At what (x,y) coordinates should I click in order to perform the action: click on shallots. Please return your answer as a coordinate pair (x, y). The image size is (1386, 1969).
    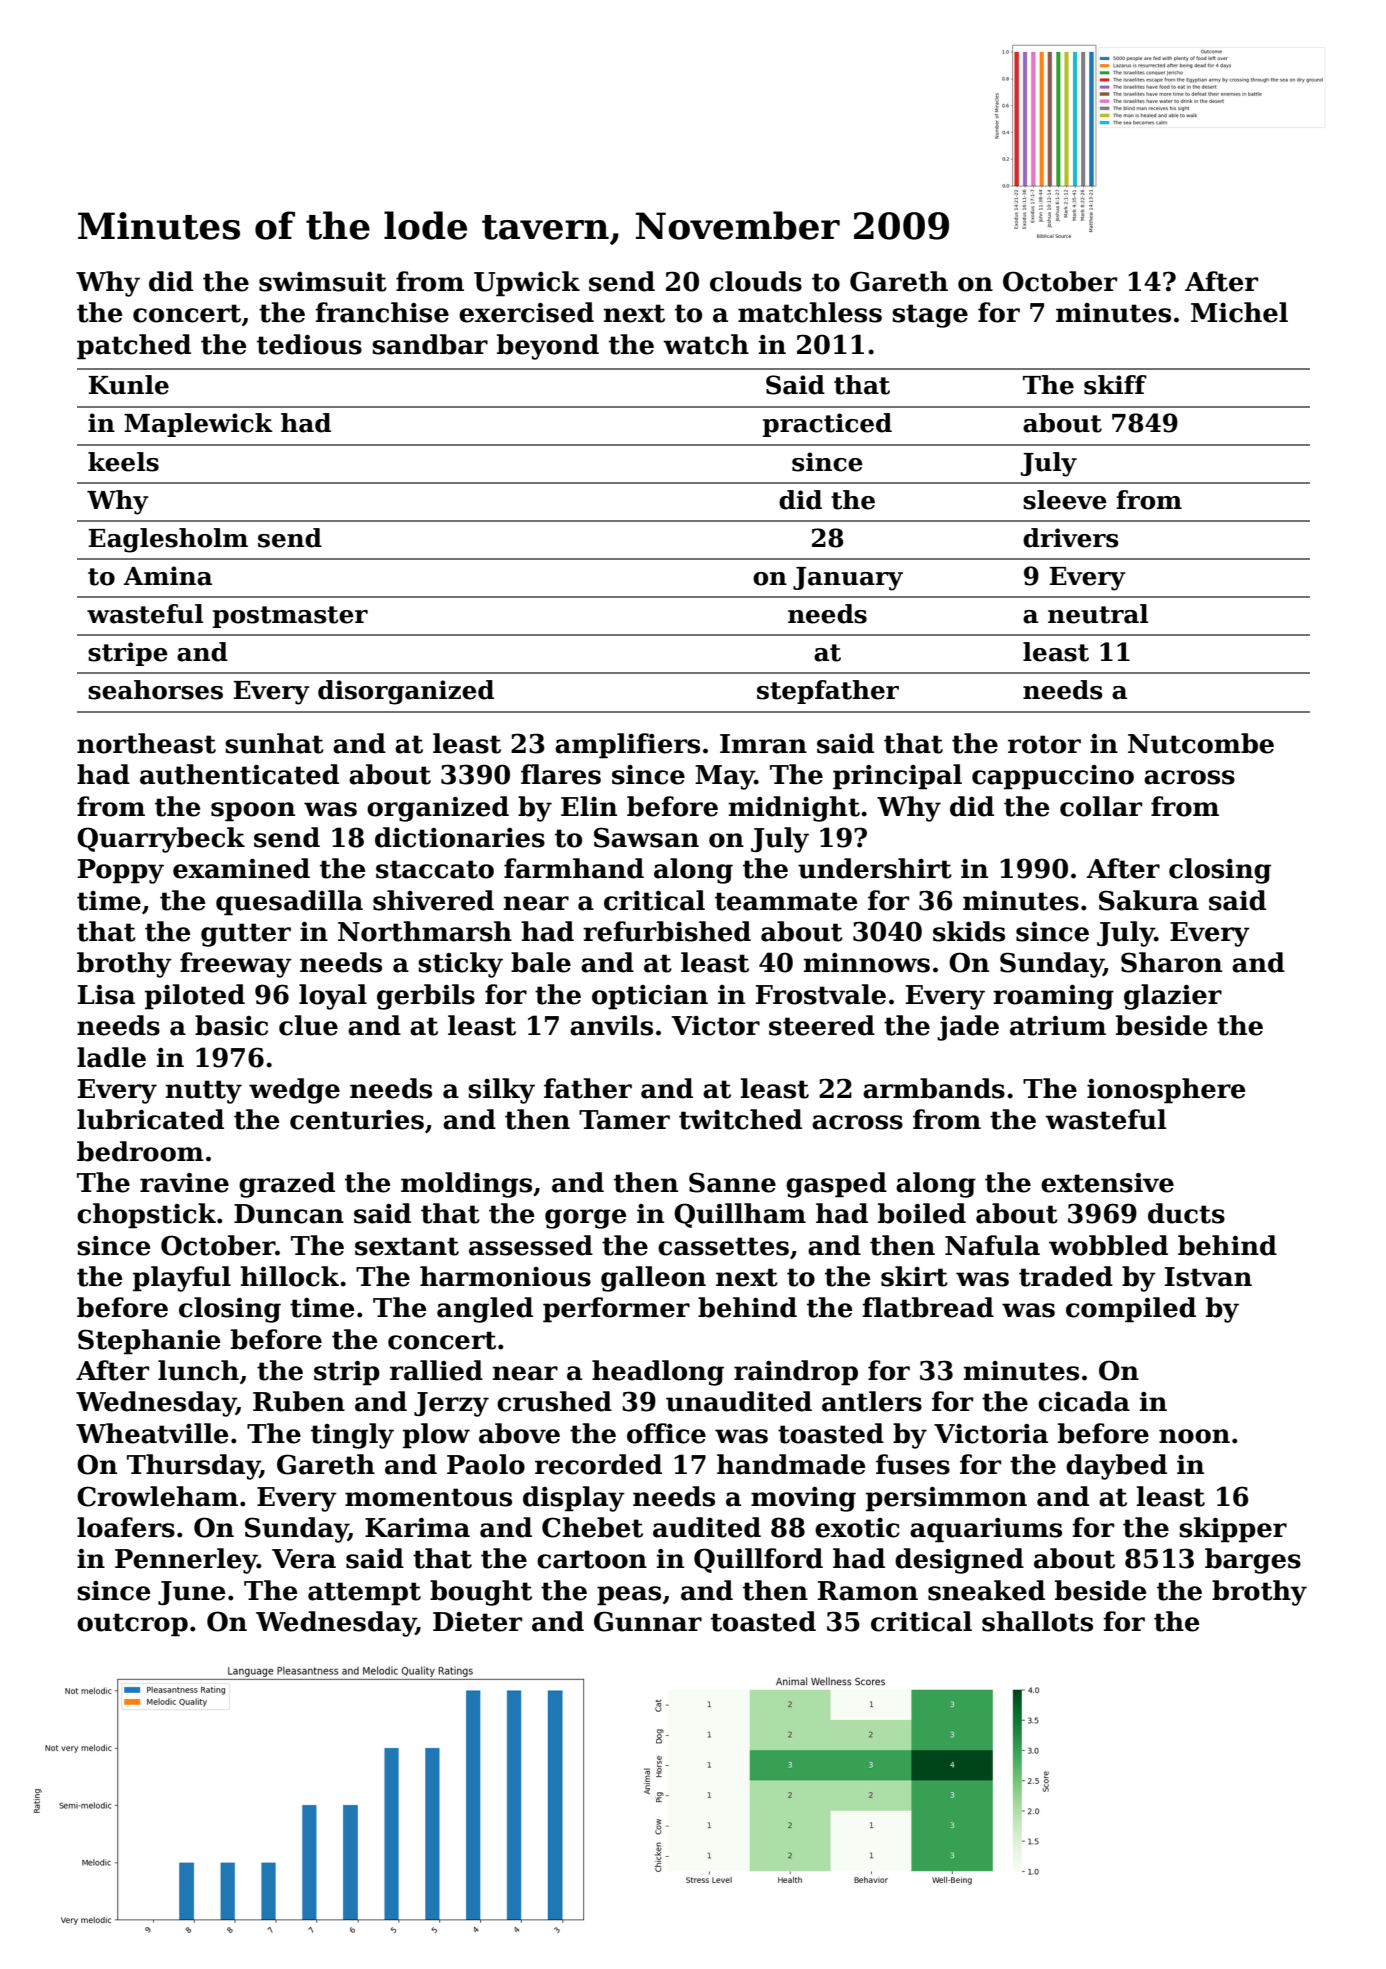
    Looking at the image, I should click on (1037, 1621).
